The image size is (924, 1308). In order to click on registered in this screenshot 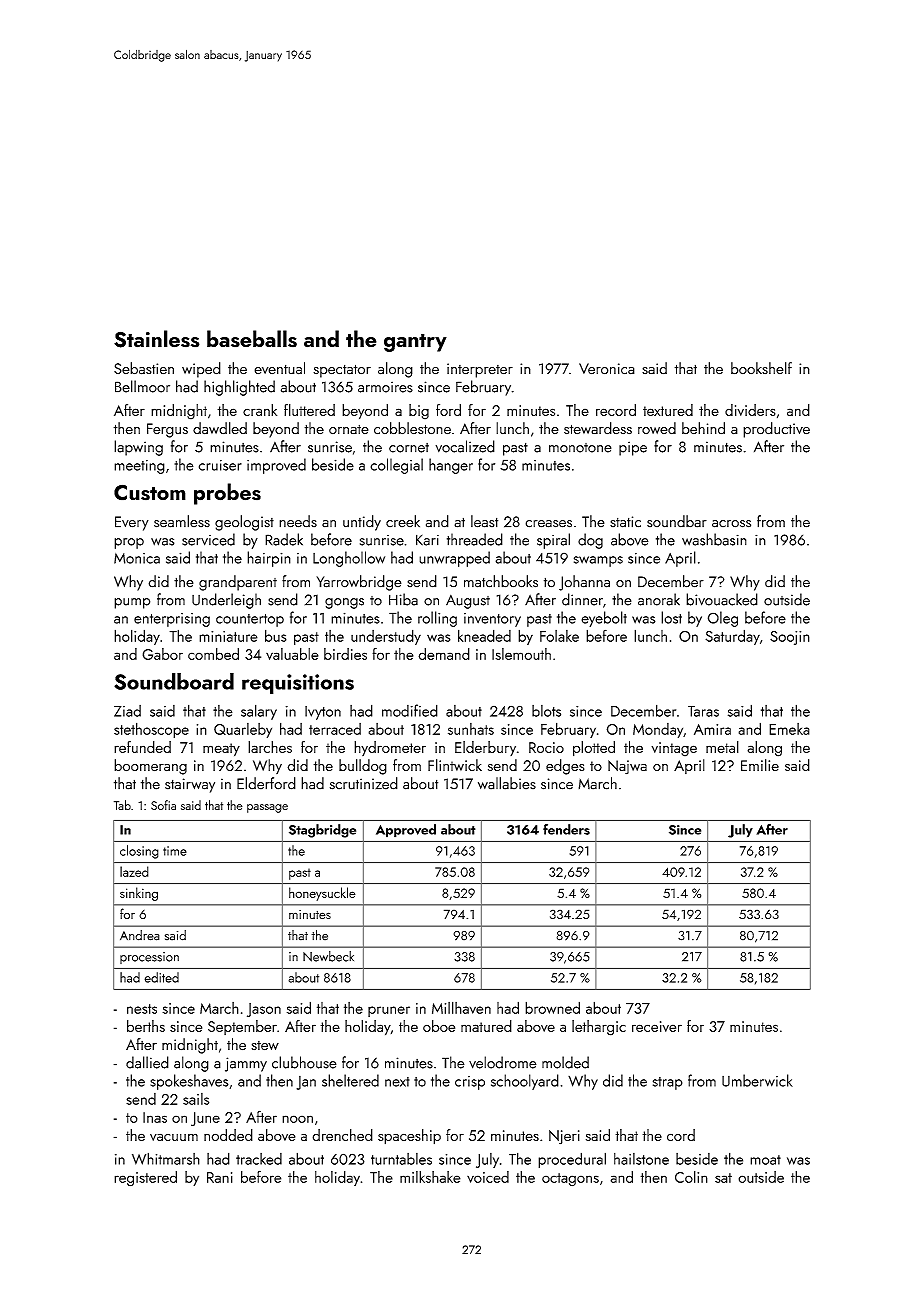, I will do `click(145, 1179)`.
